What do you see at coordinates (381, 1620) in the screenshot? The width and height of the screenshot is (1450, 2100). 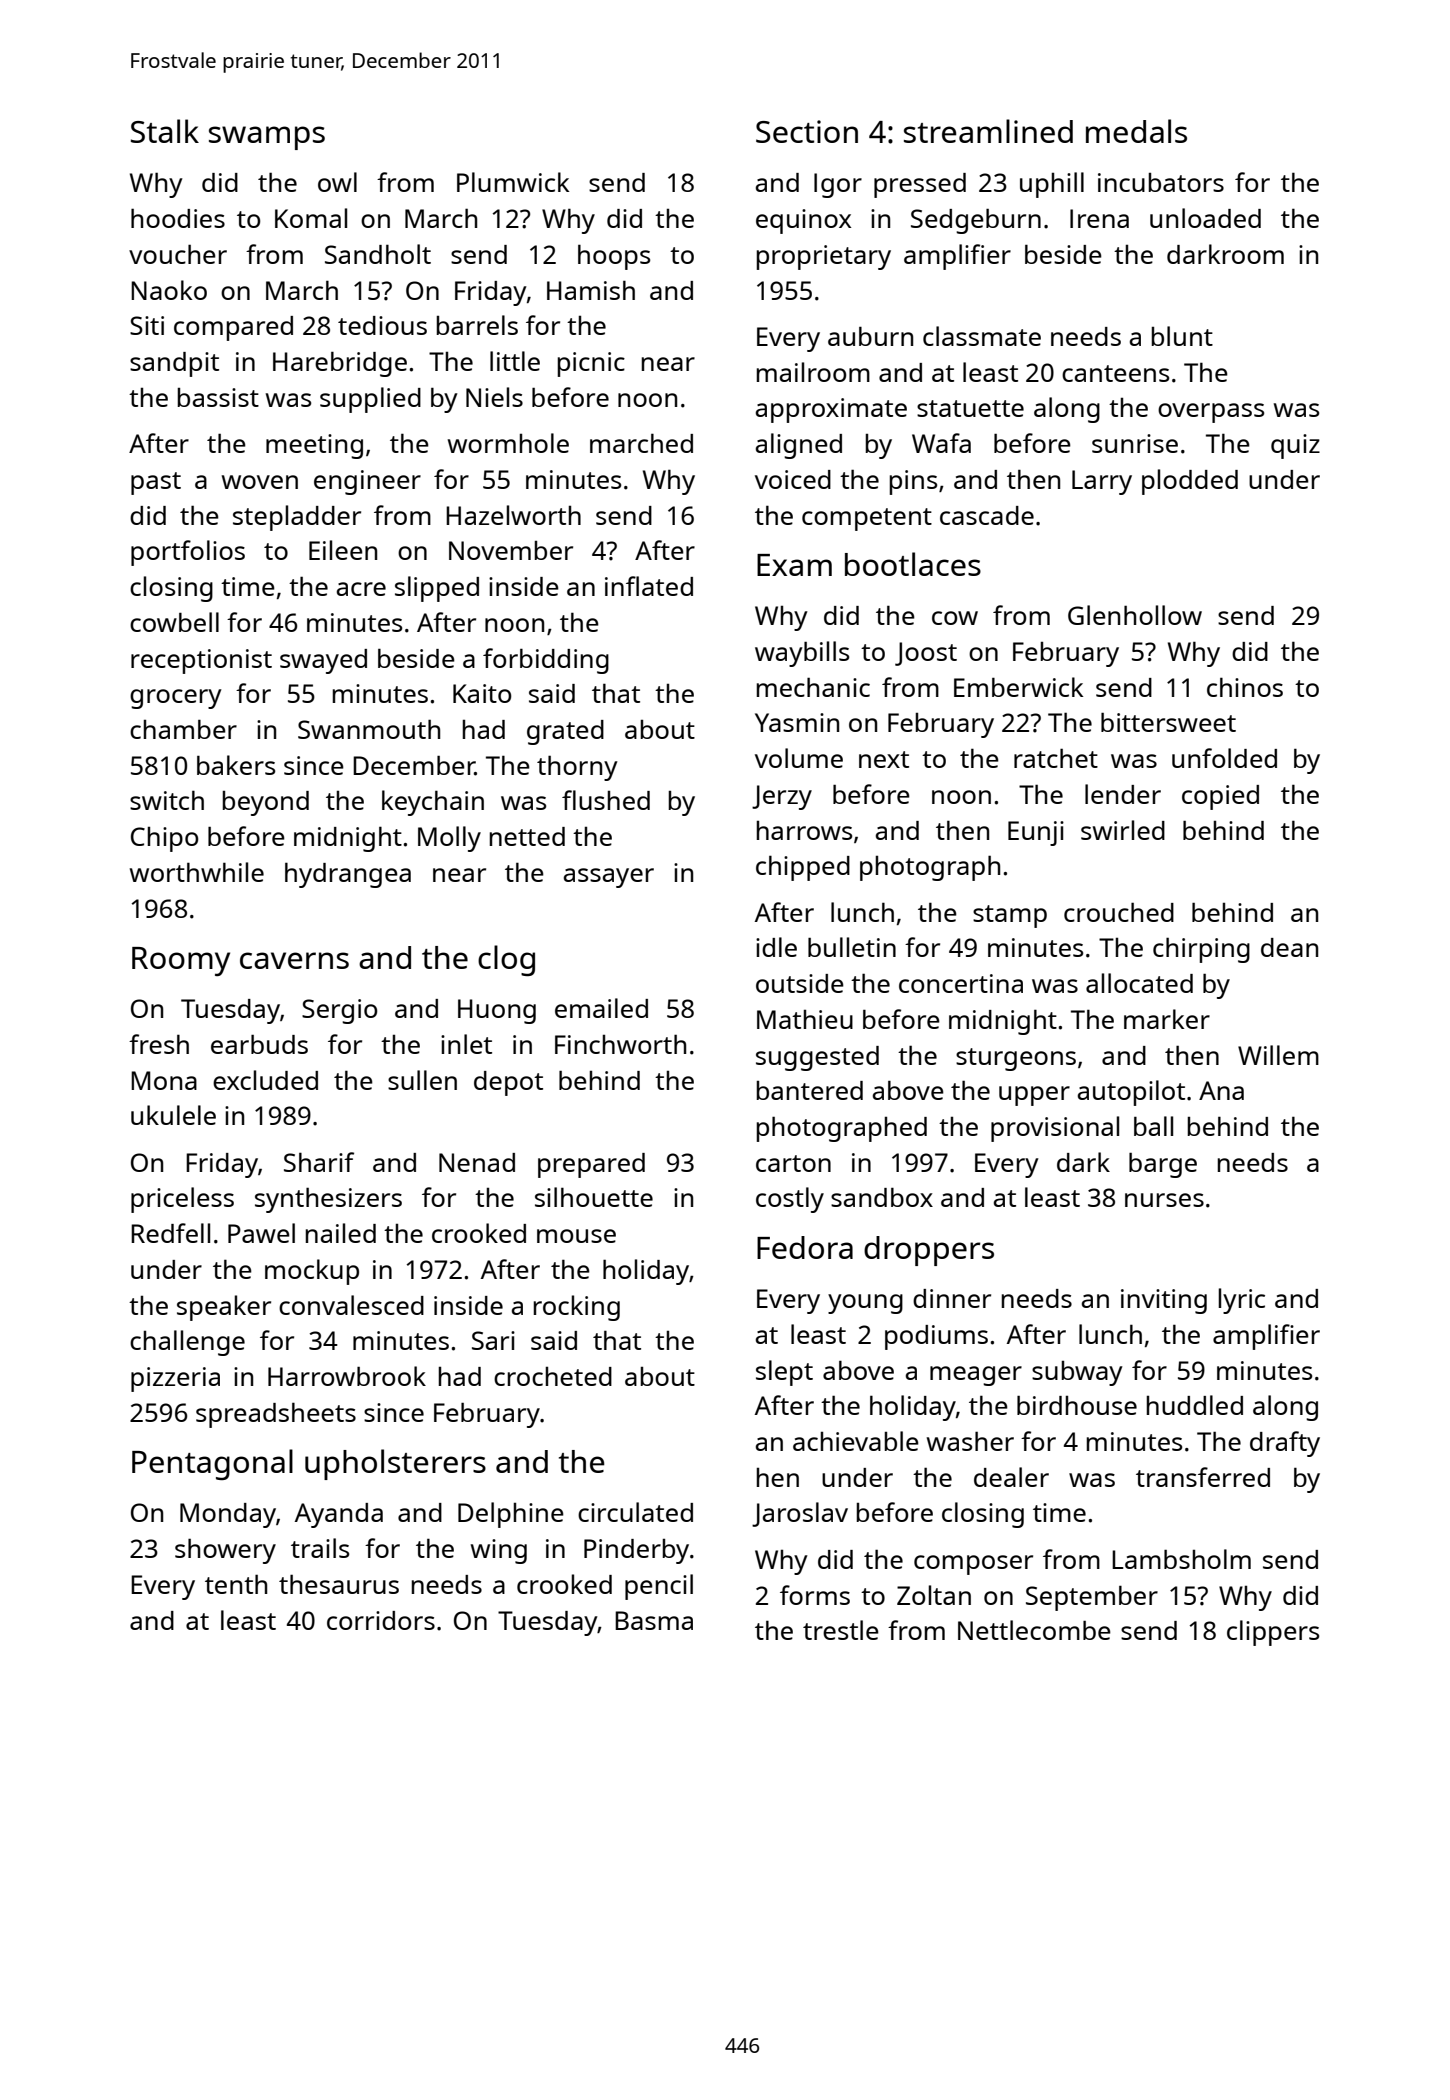 I see `corridors` at bounding box center [381, 1620].
